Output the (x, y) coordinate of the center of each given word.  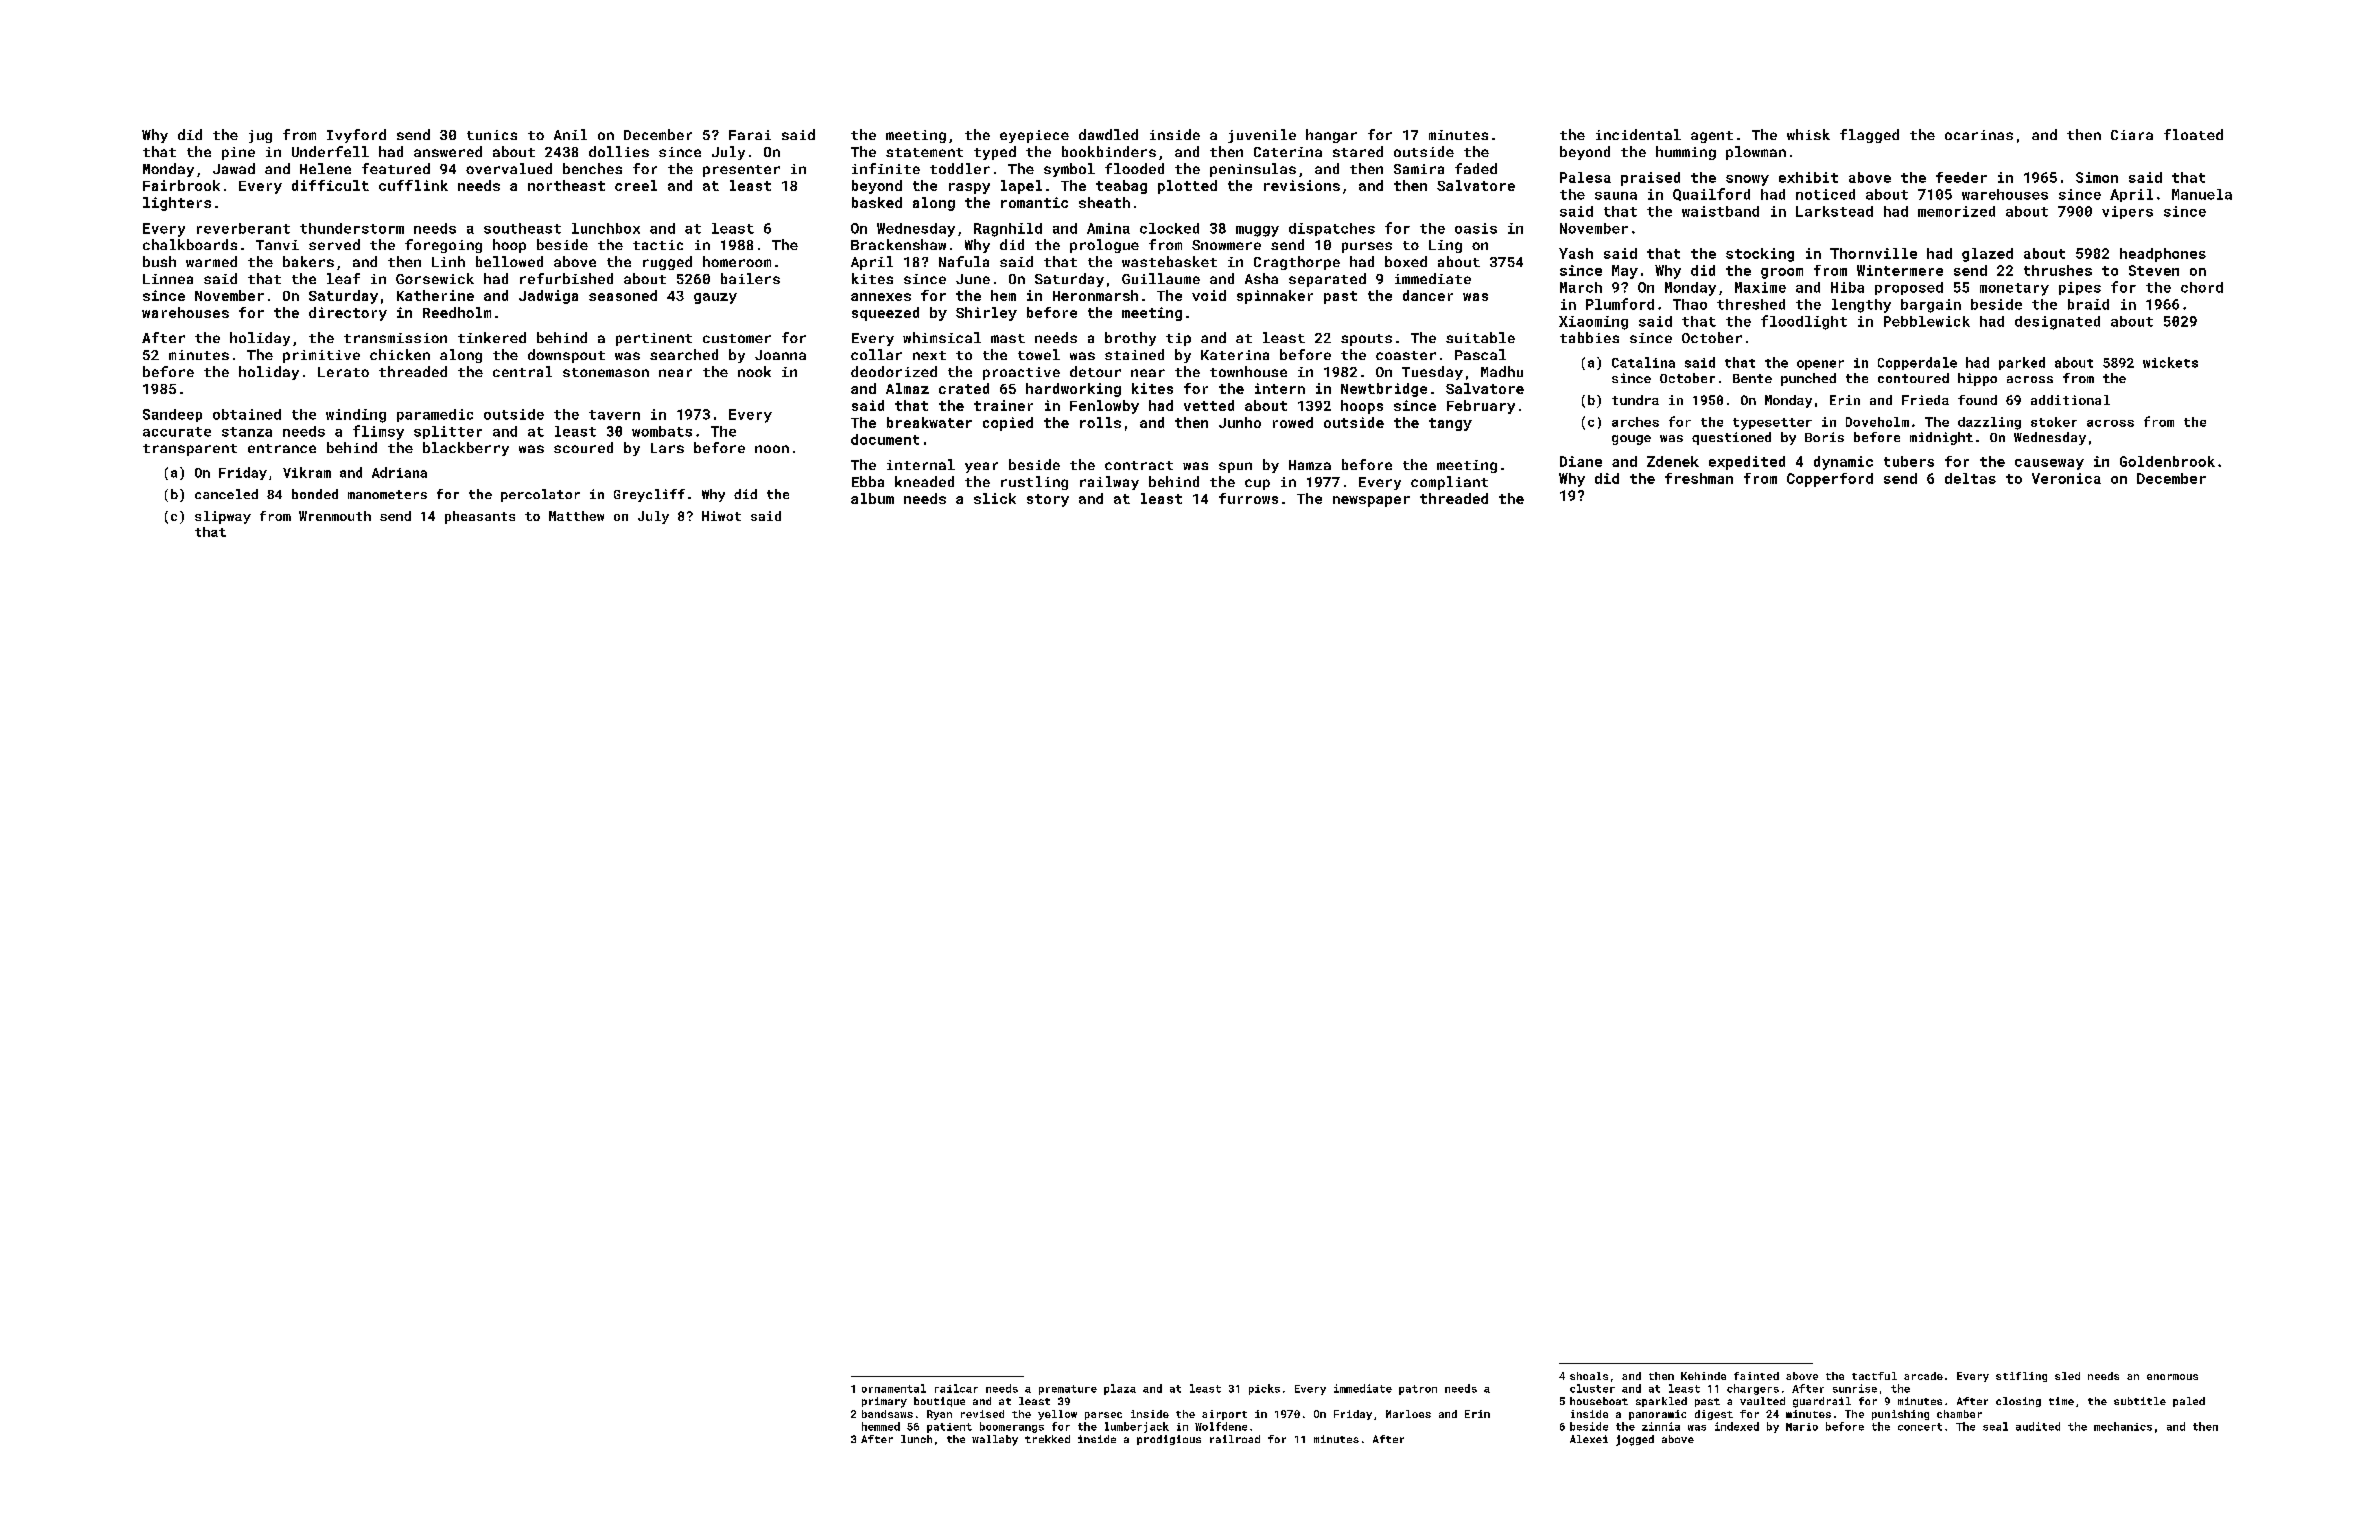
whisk (1808, 134)
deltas (1970, 478)
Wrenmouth (335, 516)
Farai (750, 135)
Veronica (2066, 478)
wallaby (995, 1440)
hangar (1331, 136)
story (1048, 500)
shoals (1589, 1376)
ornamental (894, 1388)
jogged (1635, 1440)
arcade (1923, 1376)
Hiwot (721, 516)
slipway (223, 517)
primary (884, 1402)
